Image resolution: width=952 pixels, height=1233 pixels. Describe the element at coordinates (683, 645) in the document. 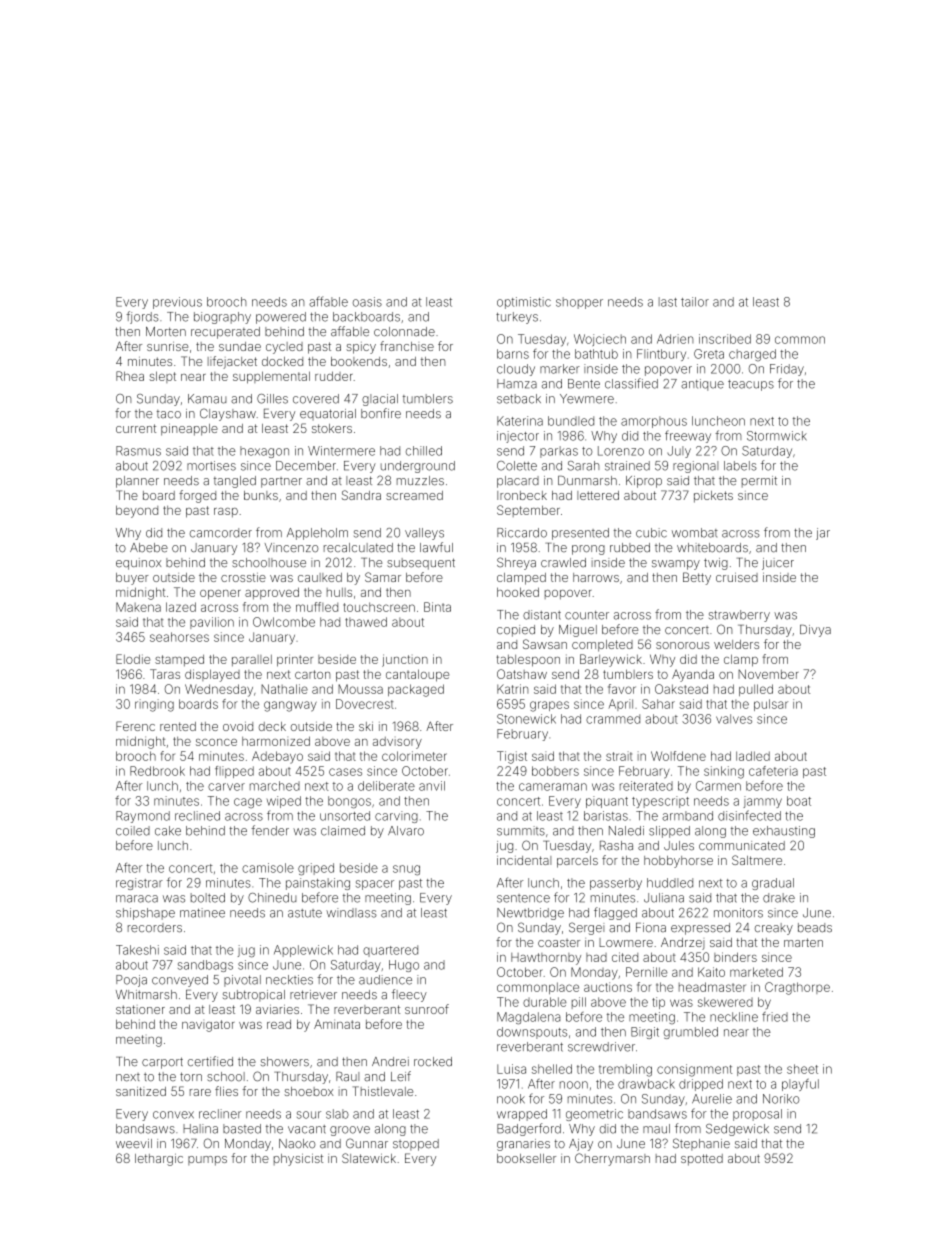

I see `sonorous` at that location.
